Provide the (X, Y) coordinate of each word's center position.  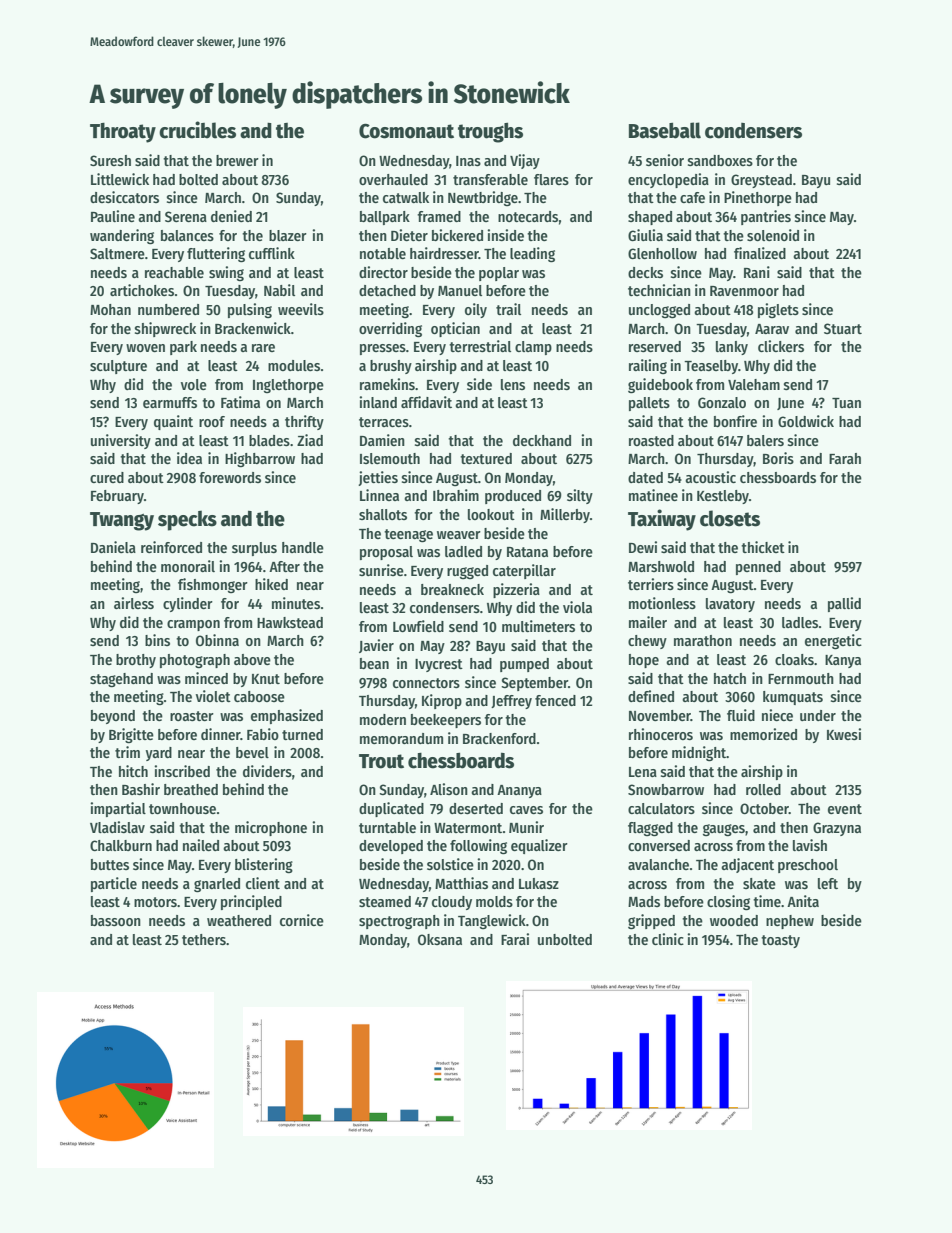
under (818, 715)
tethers (204, 939)
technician (659, 290)
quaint (173, 422)
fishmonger (213, 585)
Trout (381, 761)
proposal (386, 553)
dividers (267, 771)
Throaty (123, 133)
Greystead (761, 181)
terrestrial (480, 346)
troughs (490, 132)
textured (486, 458)
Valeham (754, 384)
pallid (844, 604)
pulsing (250, 310)
